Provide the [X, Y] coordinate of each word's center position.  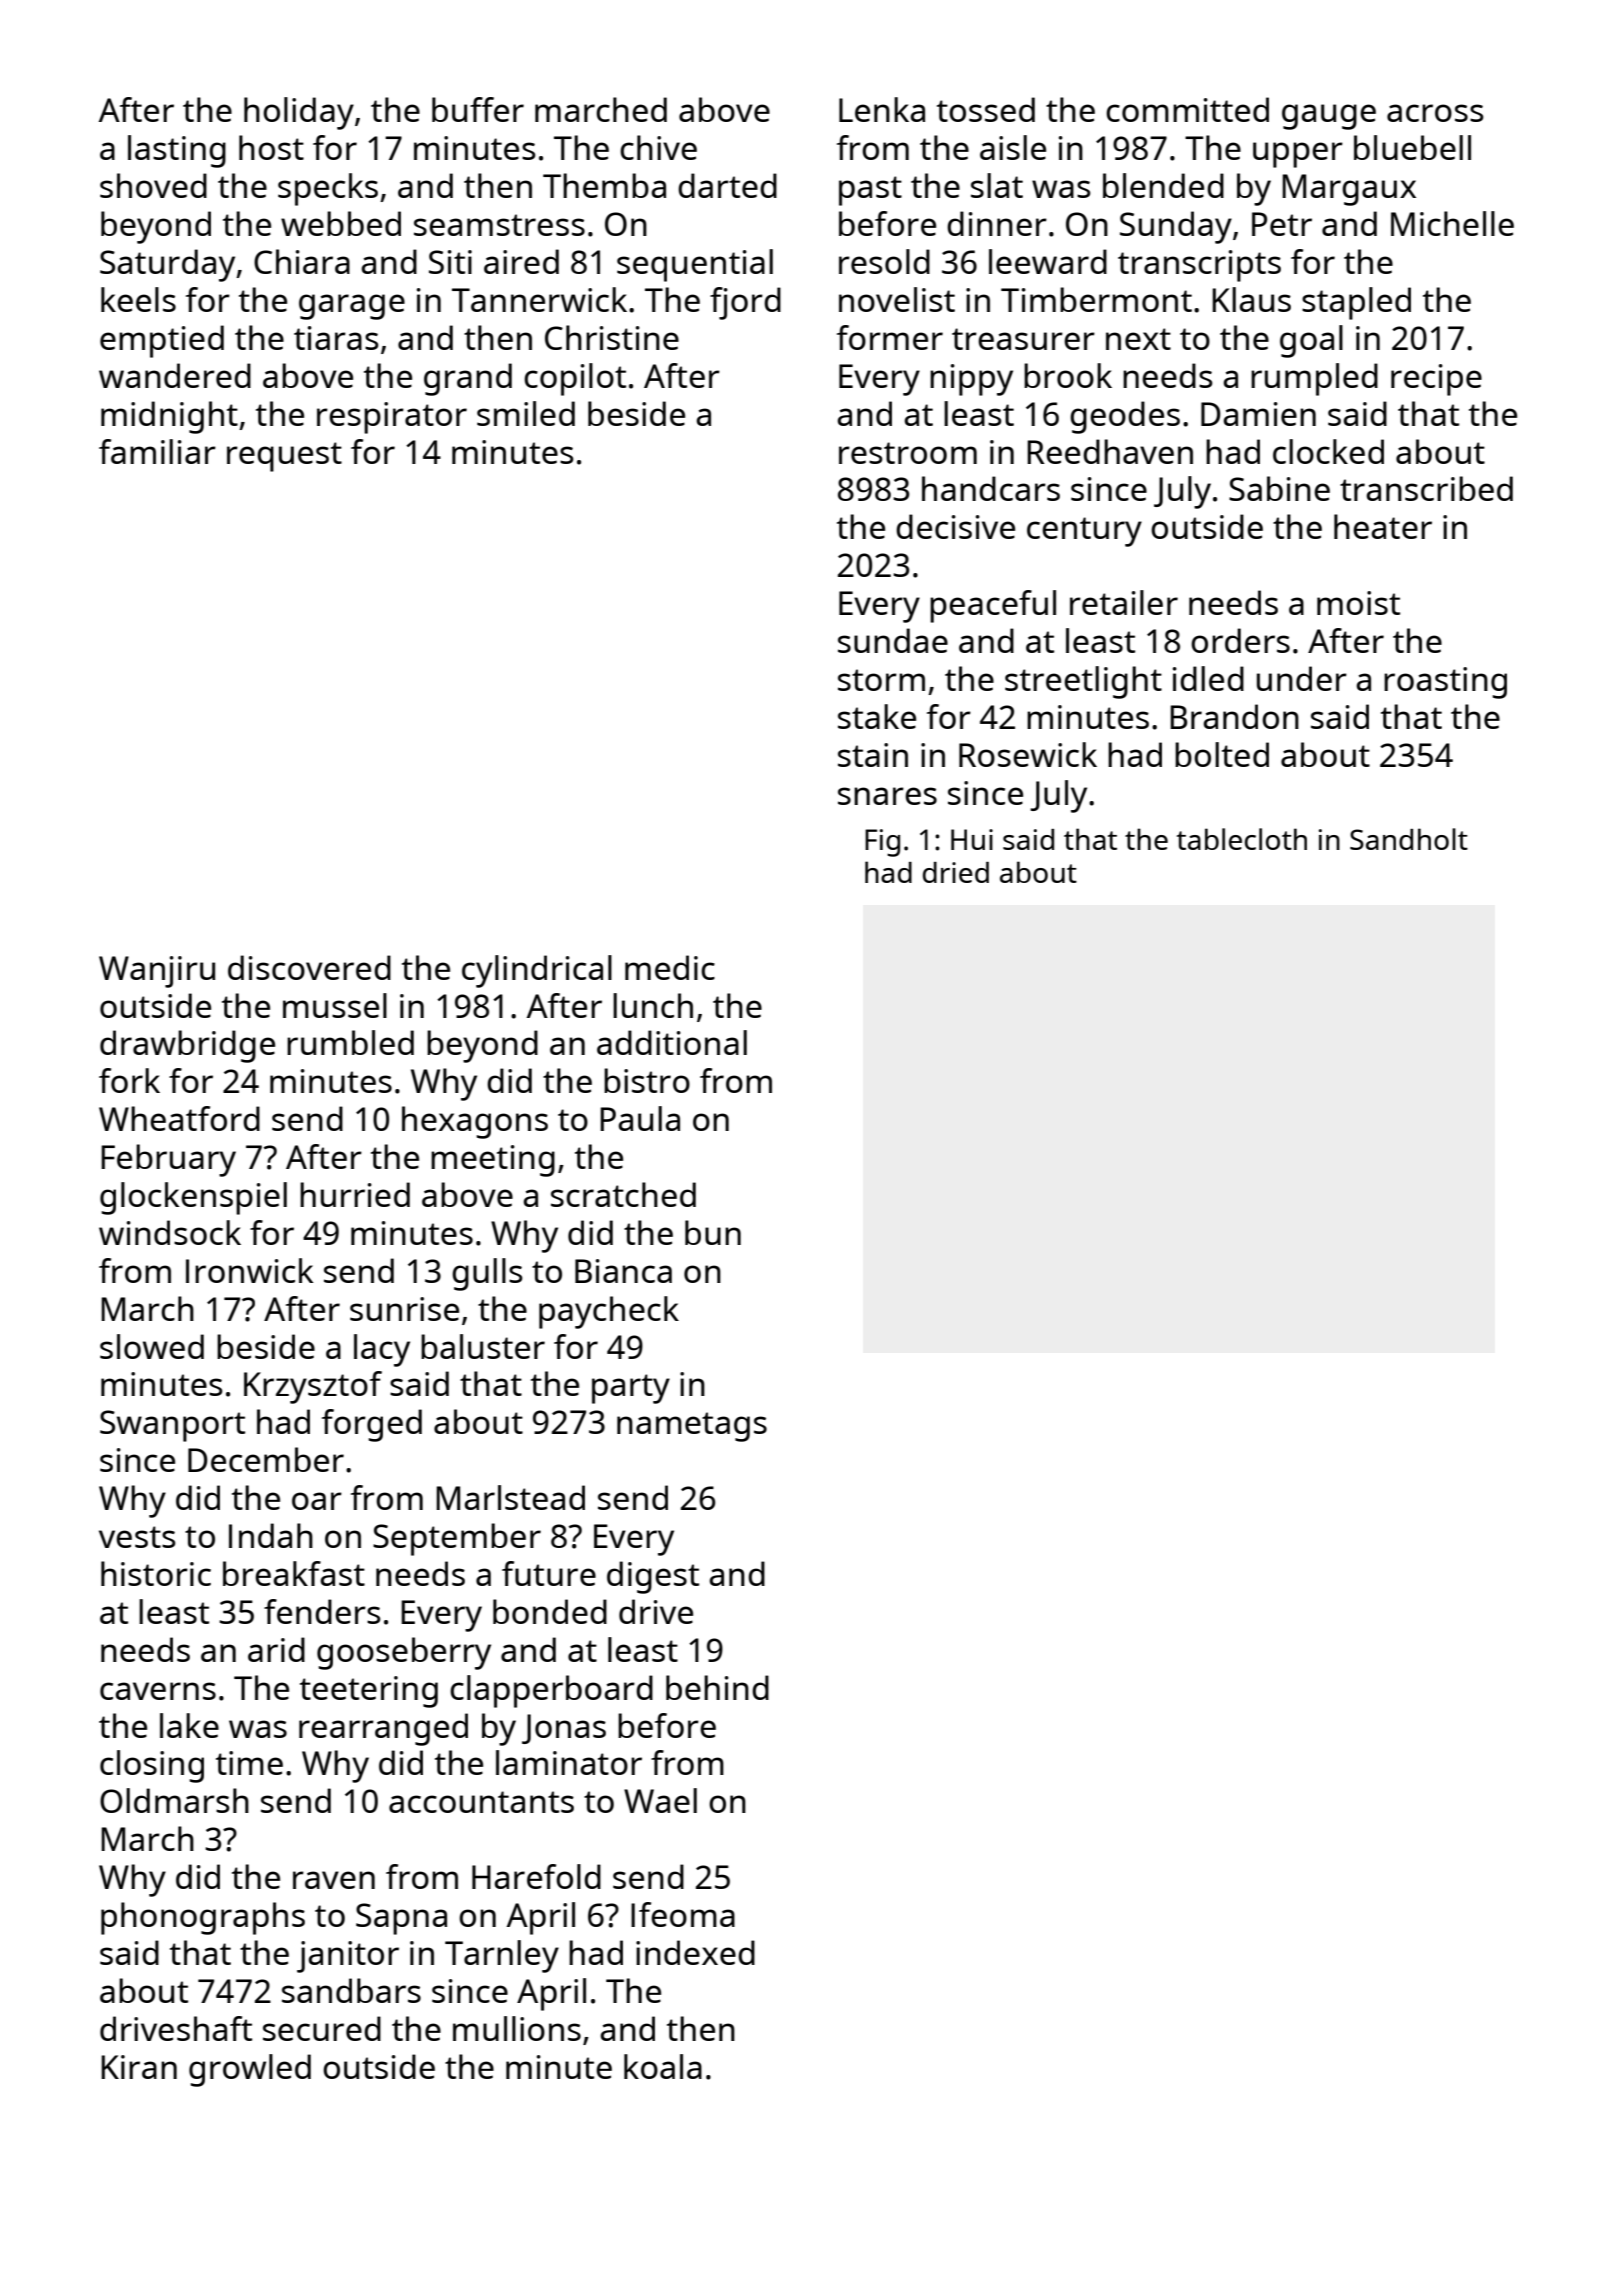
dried [956, 872]
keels [138, 299]
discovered [309, 967]
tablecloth [1242, 839]
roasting [1445, 683]
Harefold [536, 1876]
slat [997, 185]
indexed [695, 1952]
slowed [152, 1346]
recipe [1436, 380]
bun [713, 1232]
